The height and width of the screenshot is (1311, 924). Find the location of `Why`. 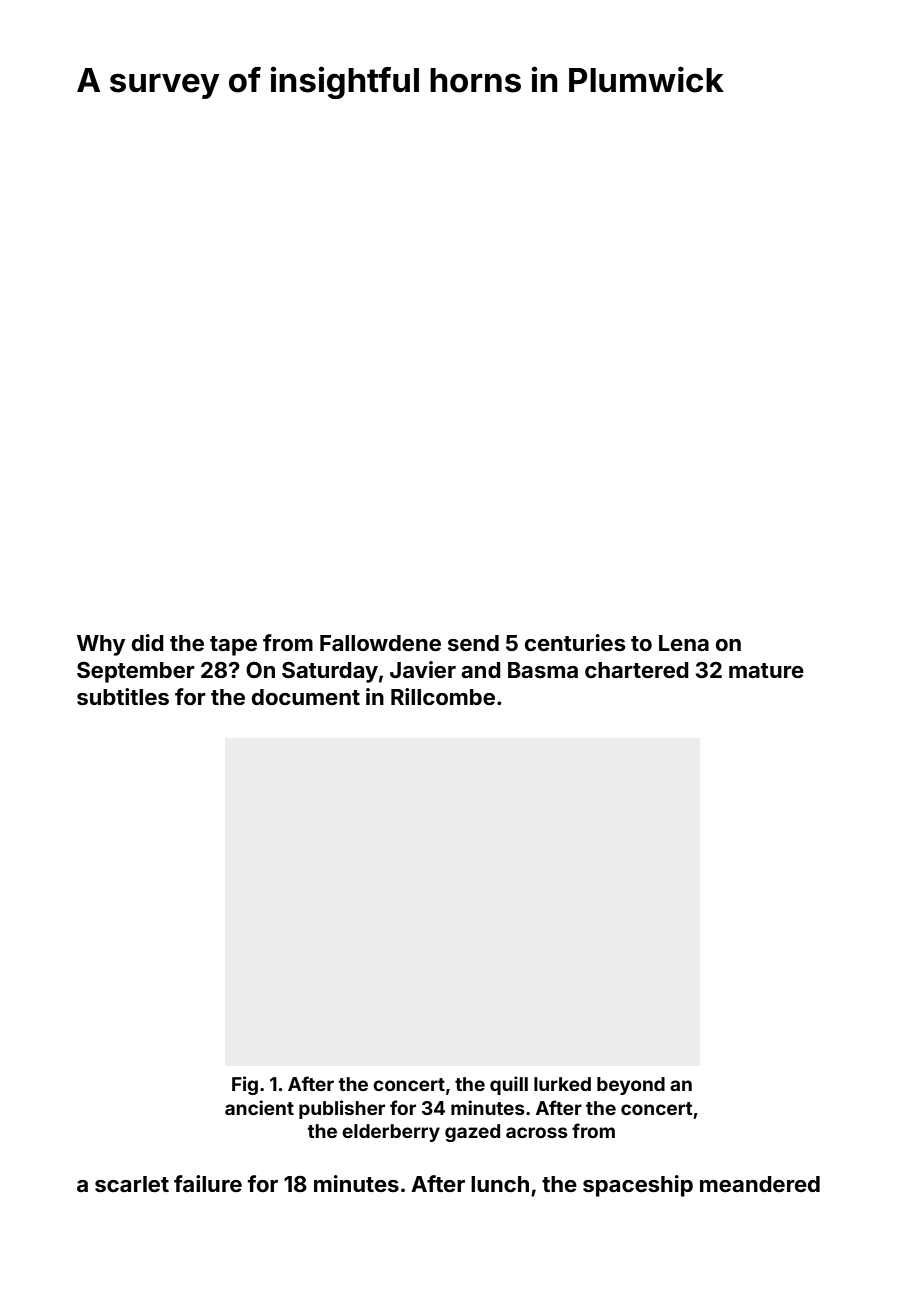

Why is located at coordinates (101, 645).
